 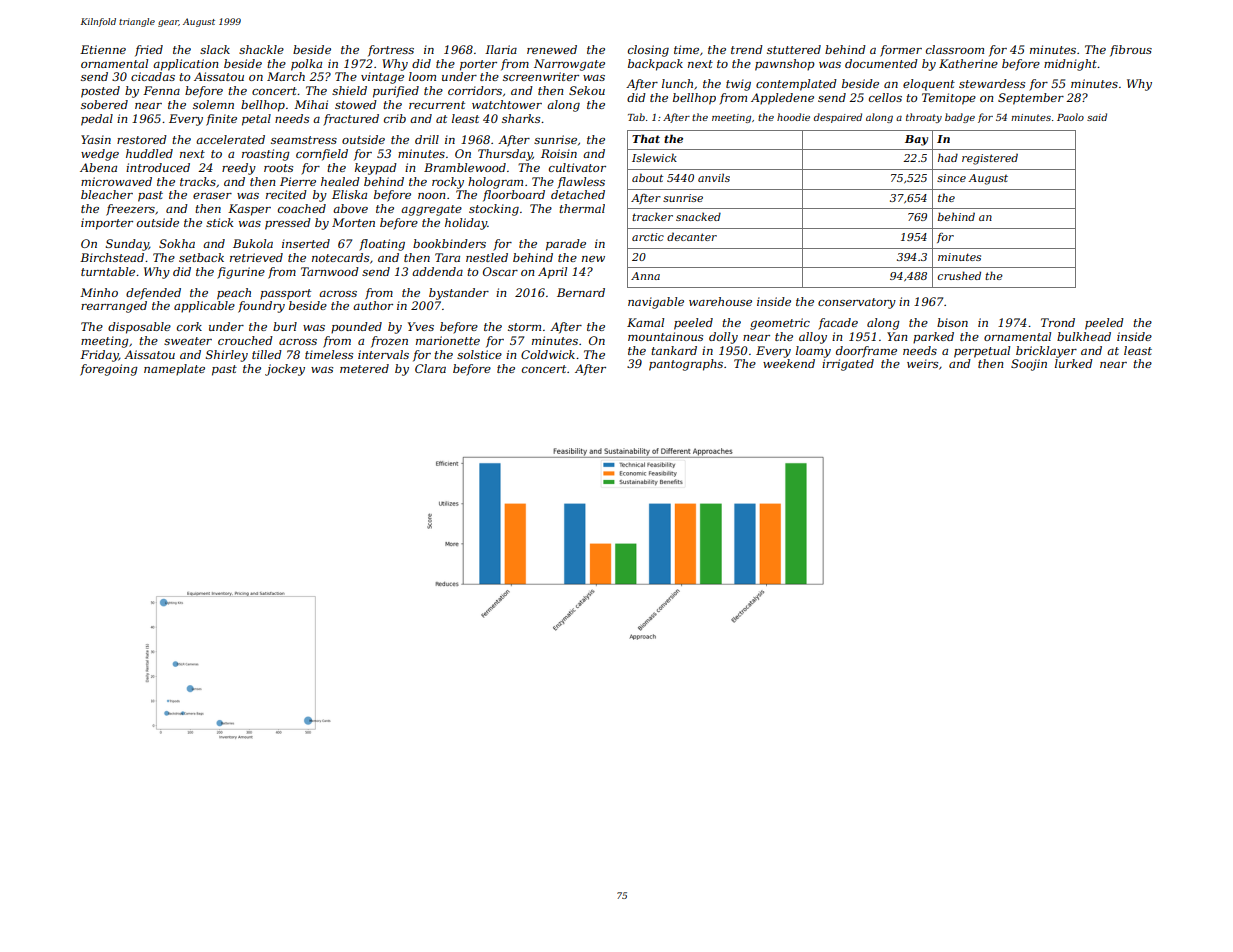 I want to click on weekend, so click(x=789, y=363).
